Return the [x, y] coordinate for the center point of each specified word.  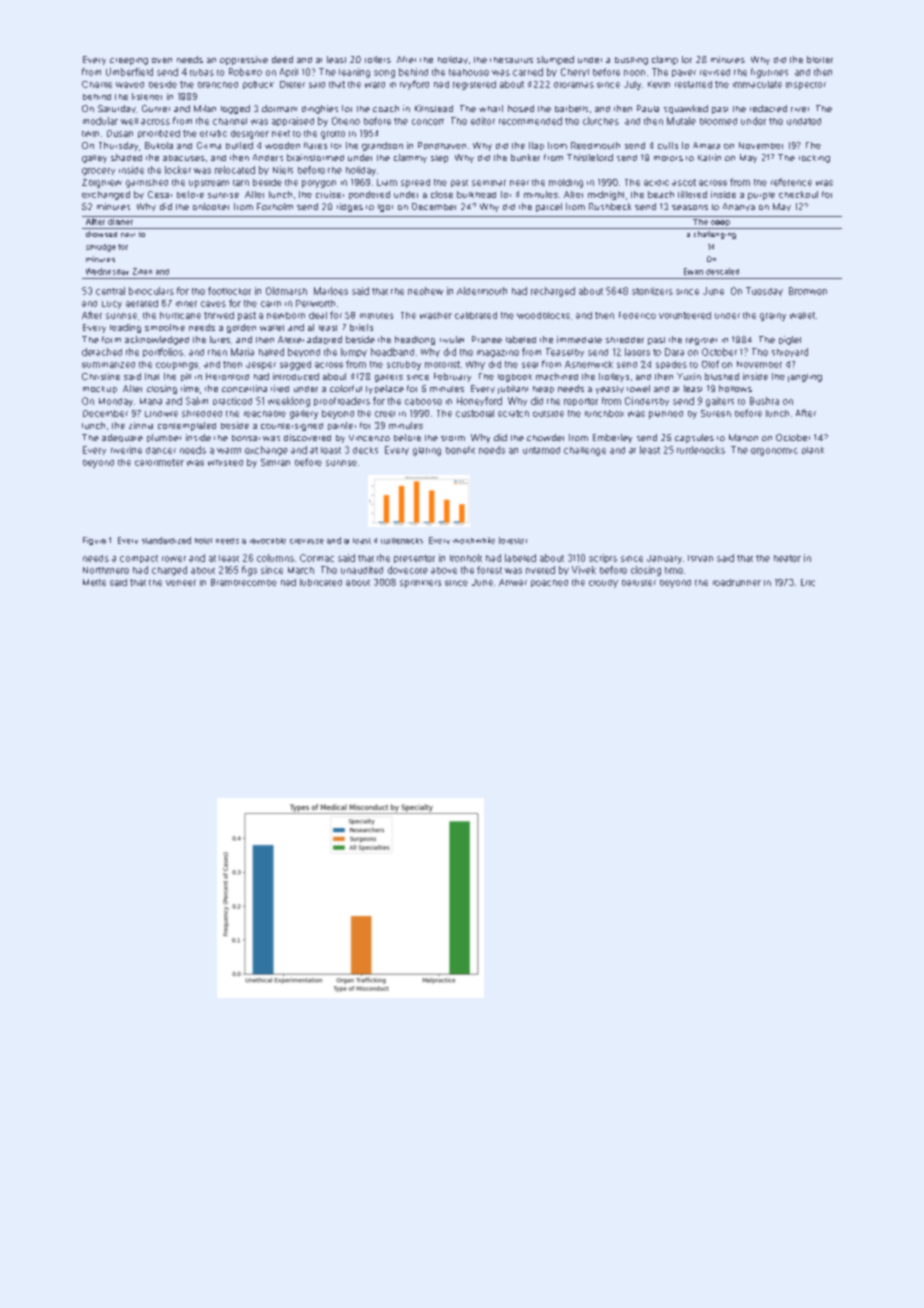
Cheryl [575, 72]
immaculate [757, 84]
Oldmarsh [286, 291]
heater [787, 558]
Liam [387, 182]
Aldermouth [482, 291]
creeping [129, 61]
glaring [427, 451]
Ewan [693, 271]
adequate [122, 438]
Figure [94, 541]
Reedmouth [595, 145]
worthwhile [474, 540]
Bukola [159, 145]
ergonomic [774, 452]
